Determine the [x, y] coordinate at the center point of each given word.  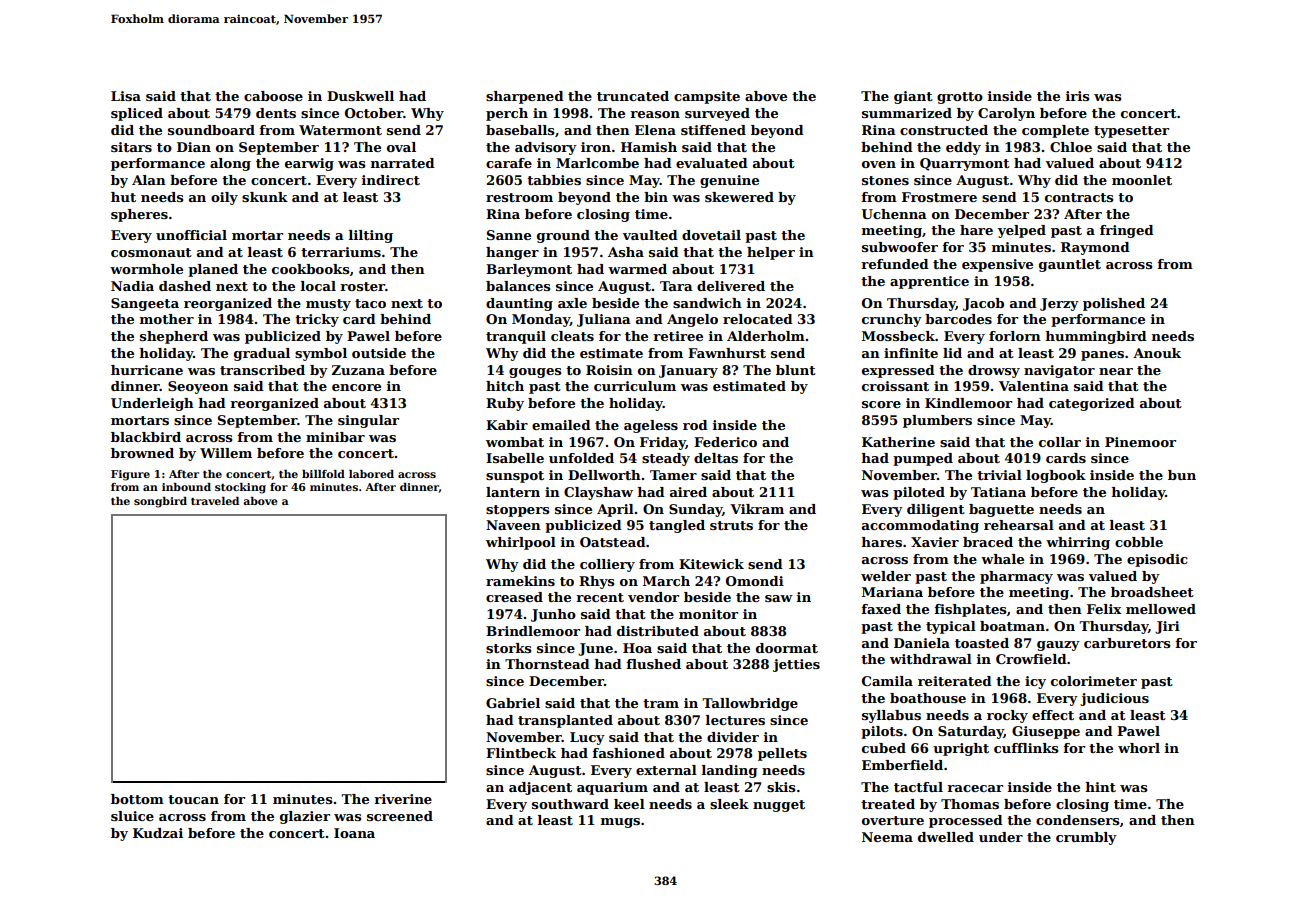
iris [1077, 96]
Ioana [354, 833]
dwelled [946, 837]
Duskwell [360, 96]
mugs [620, 823]
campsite [707, 97]
